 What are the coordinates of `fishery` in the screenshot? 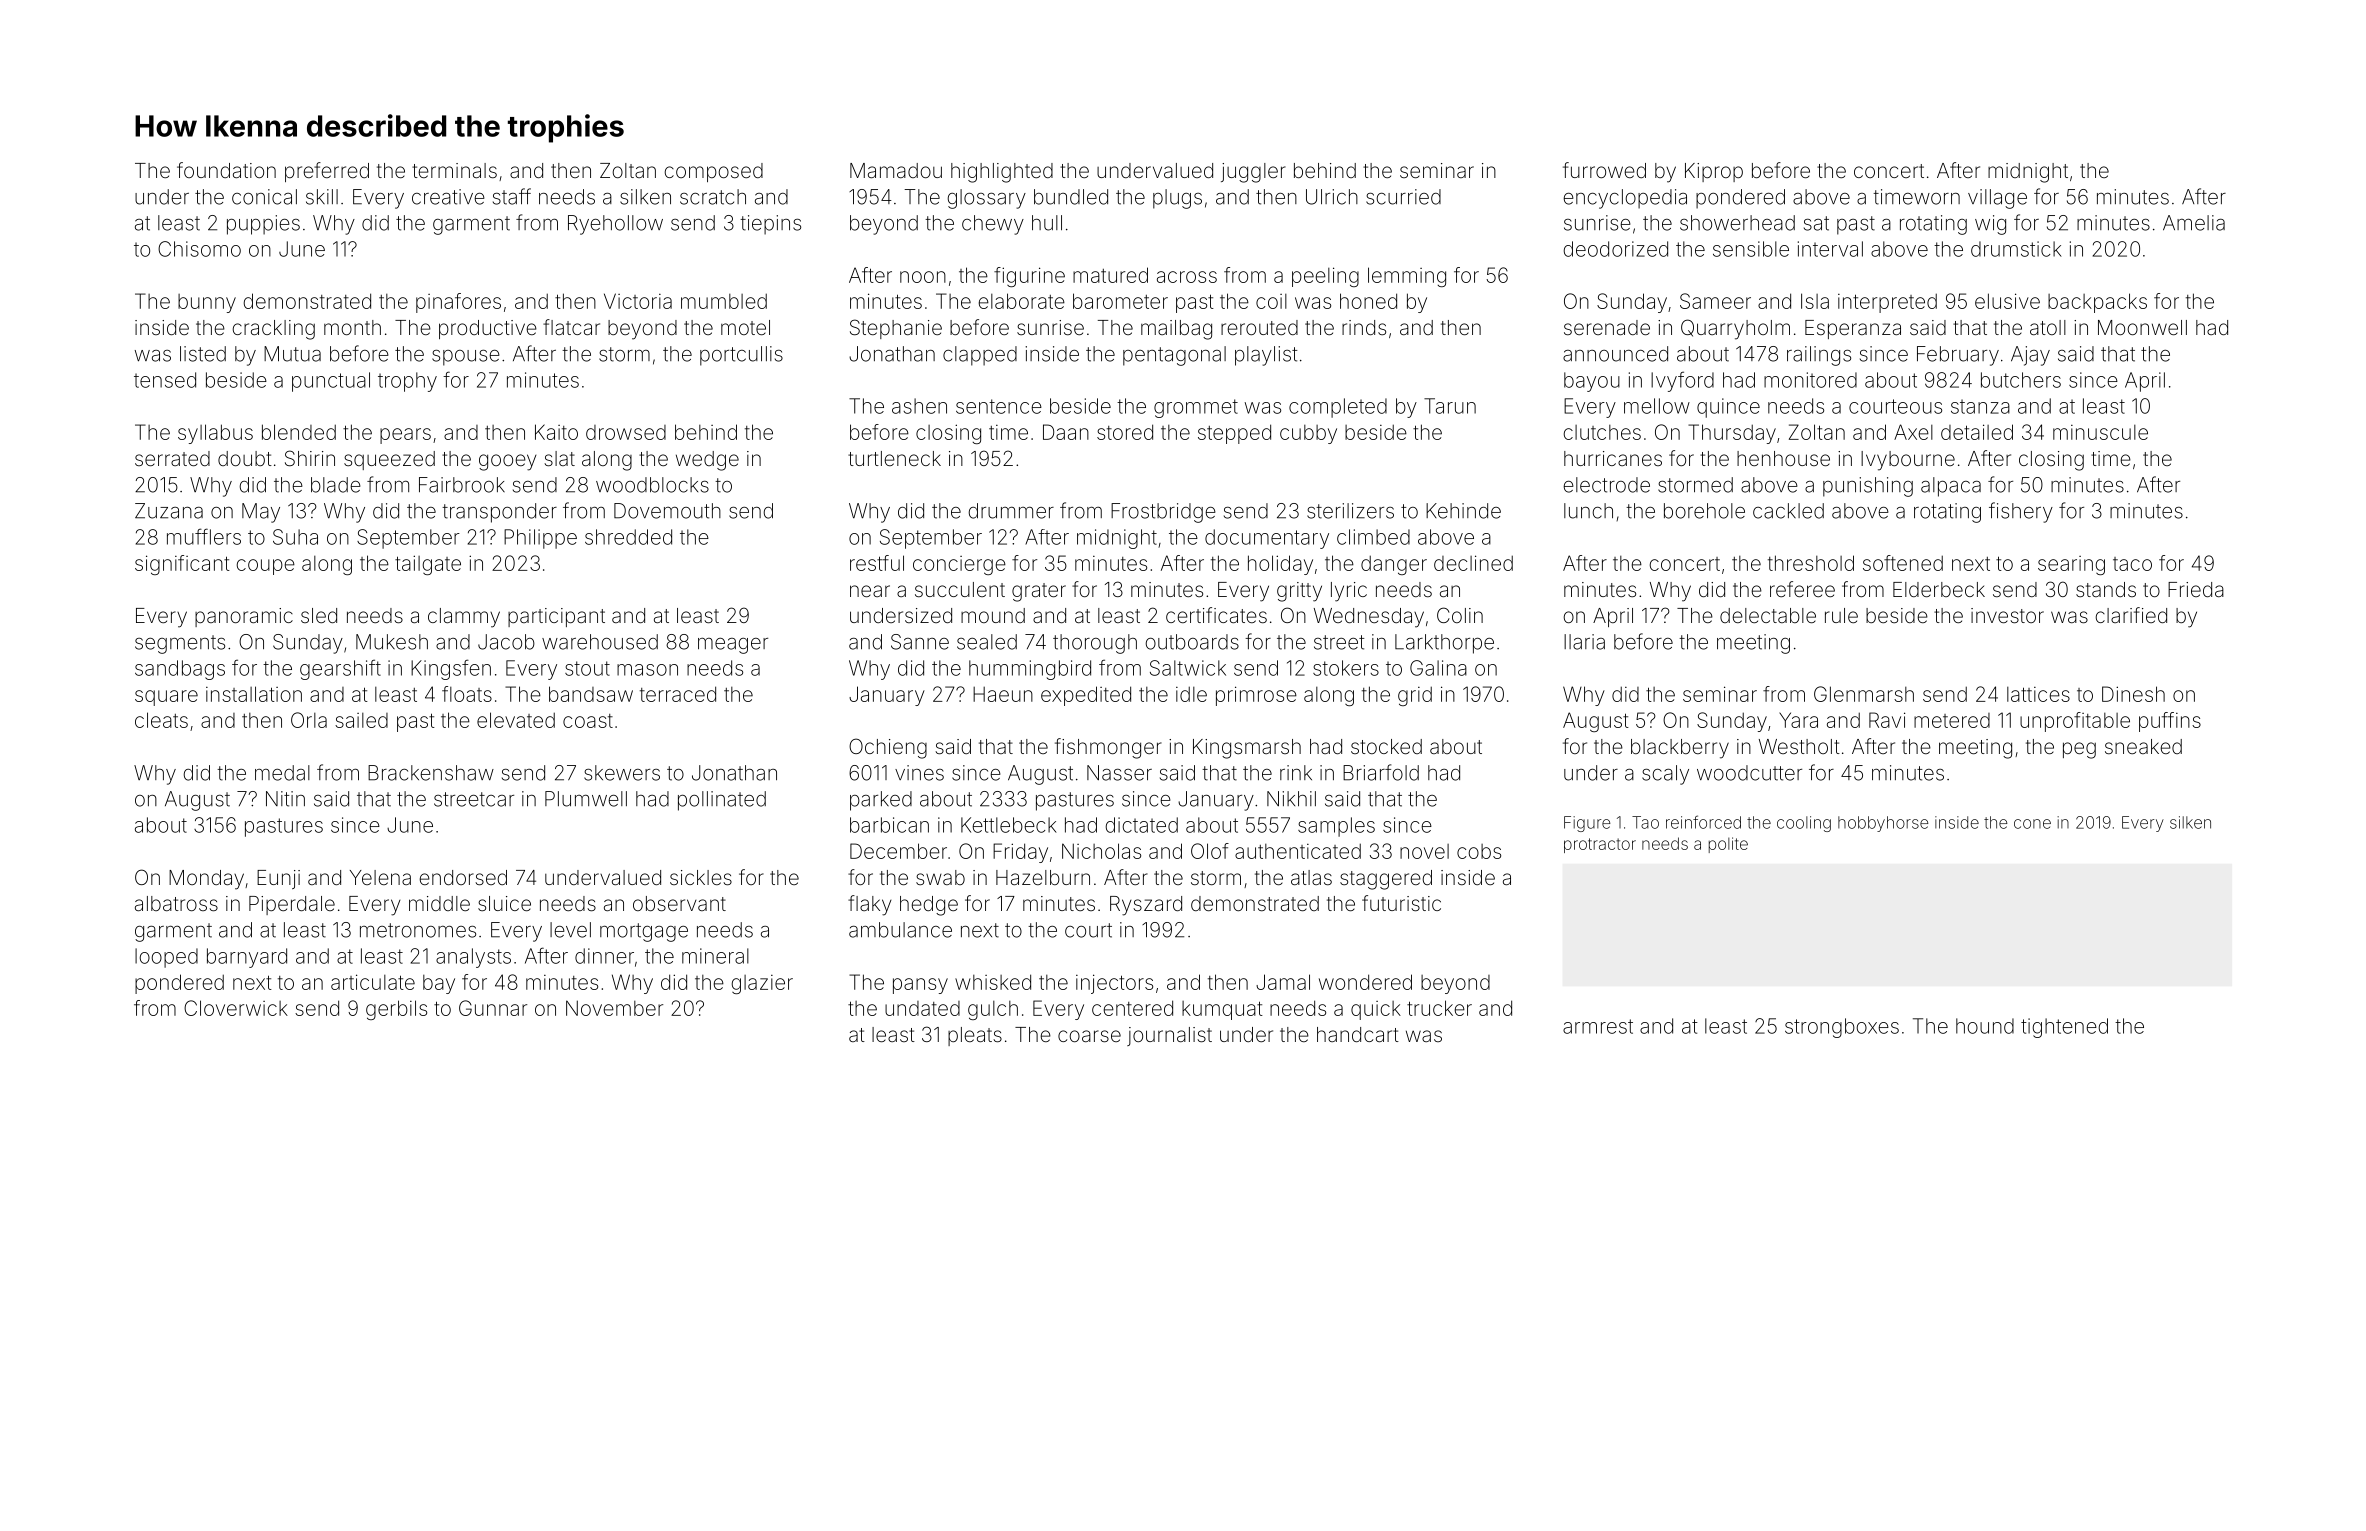 It's located at (2021, 512).
